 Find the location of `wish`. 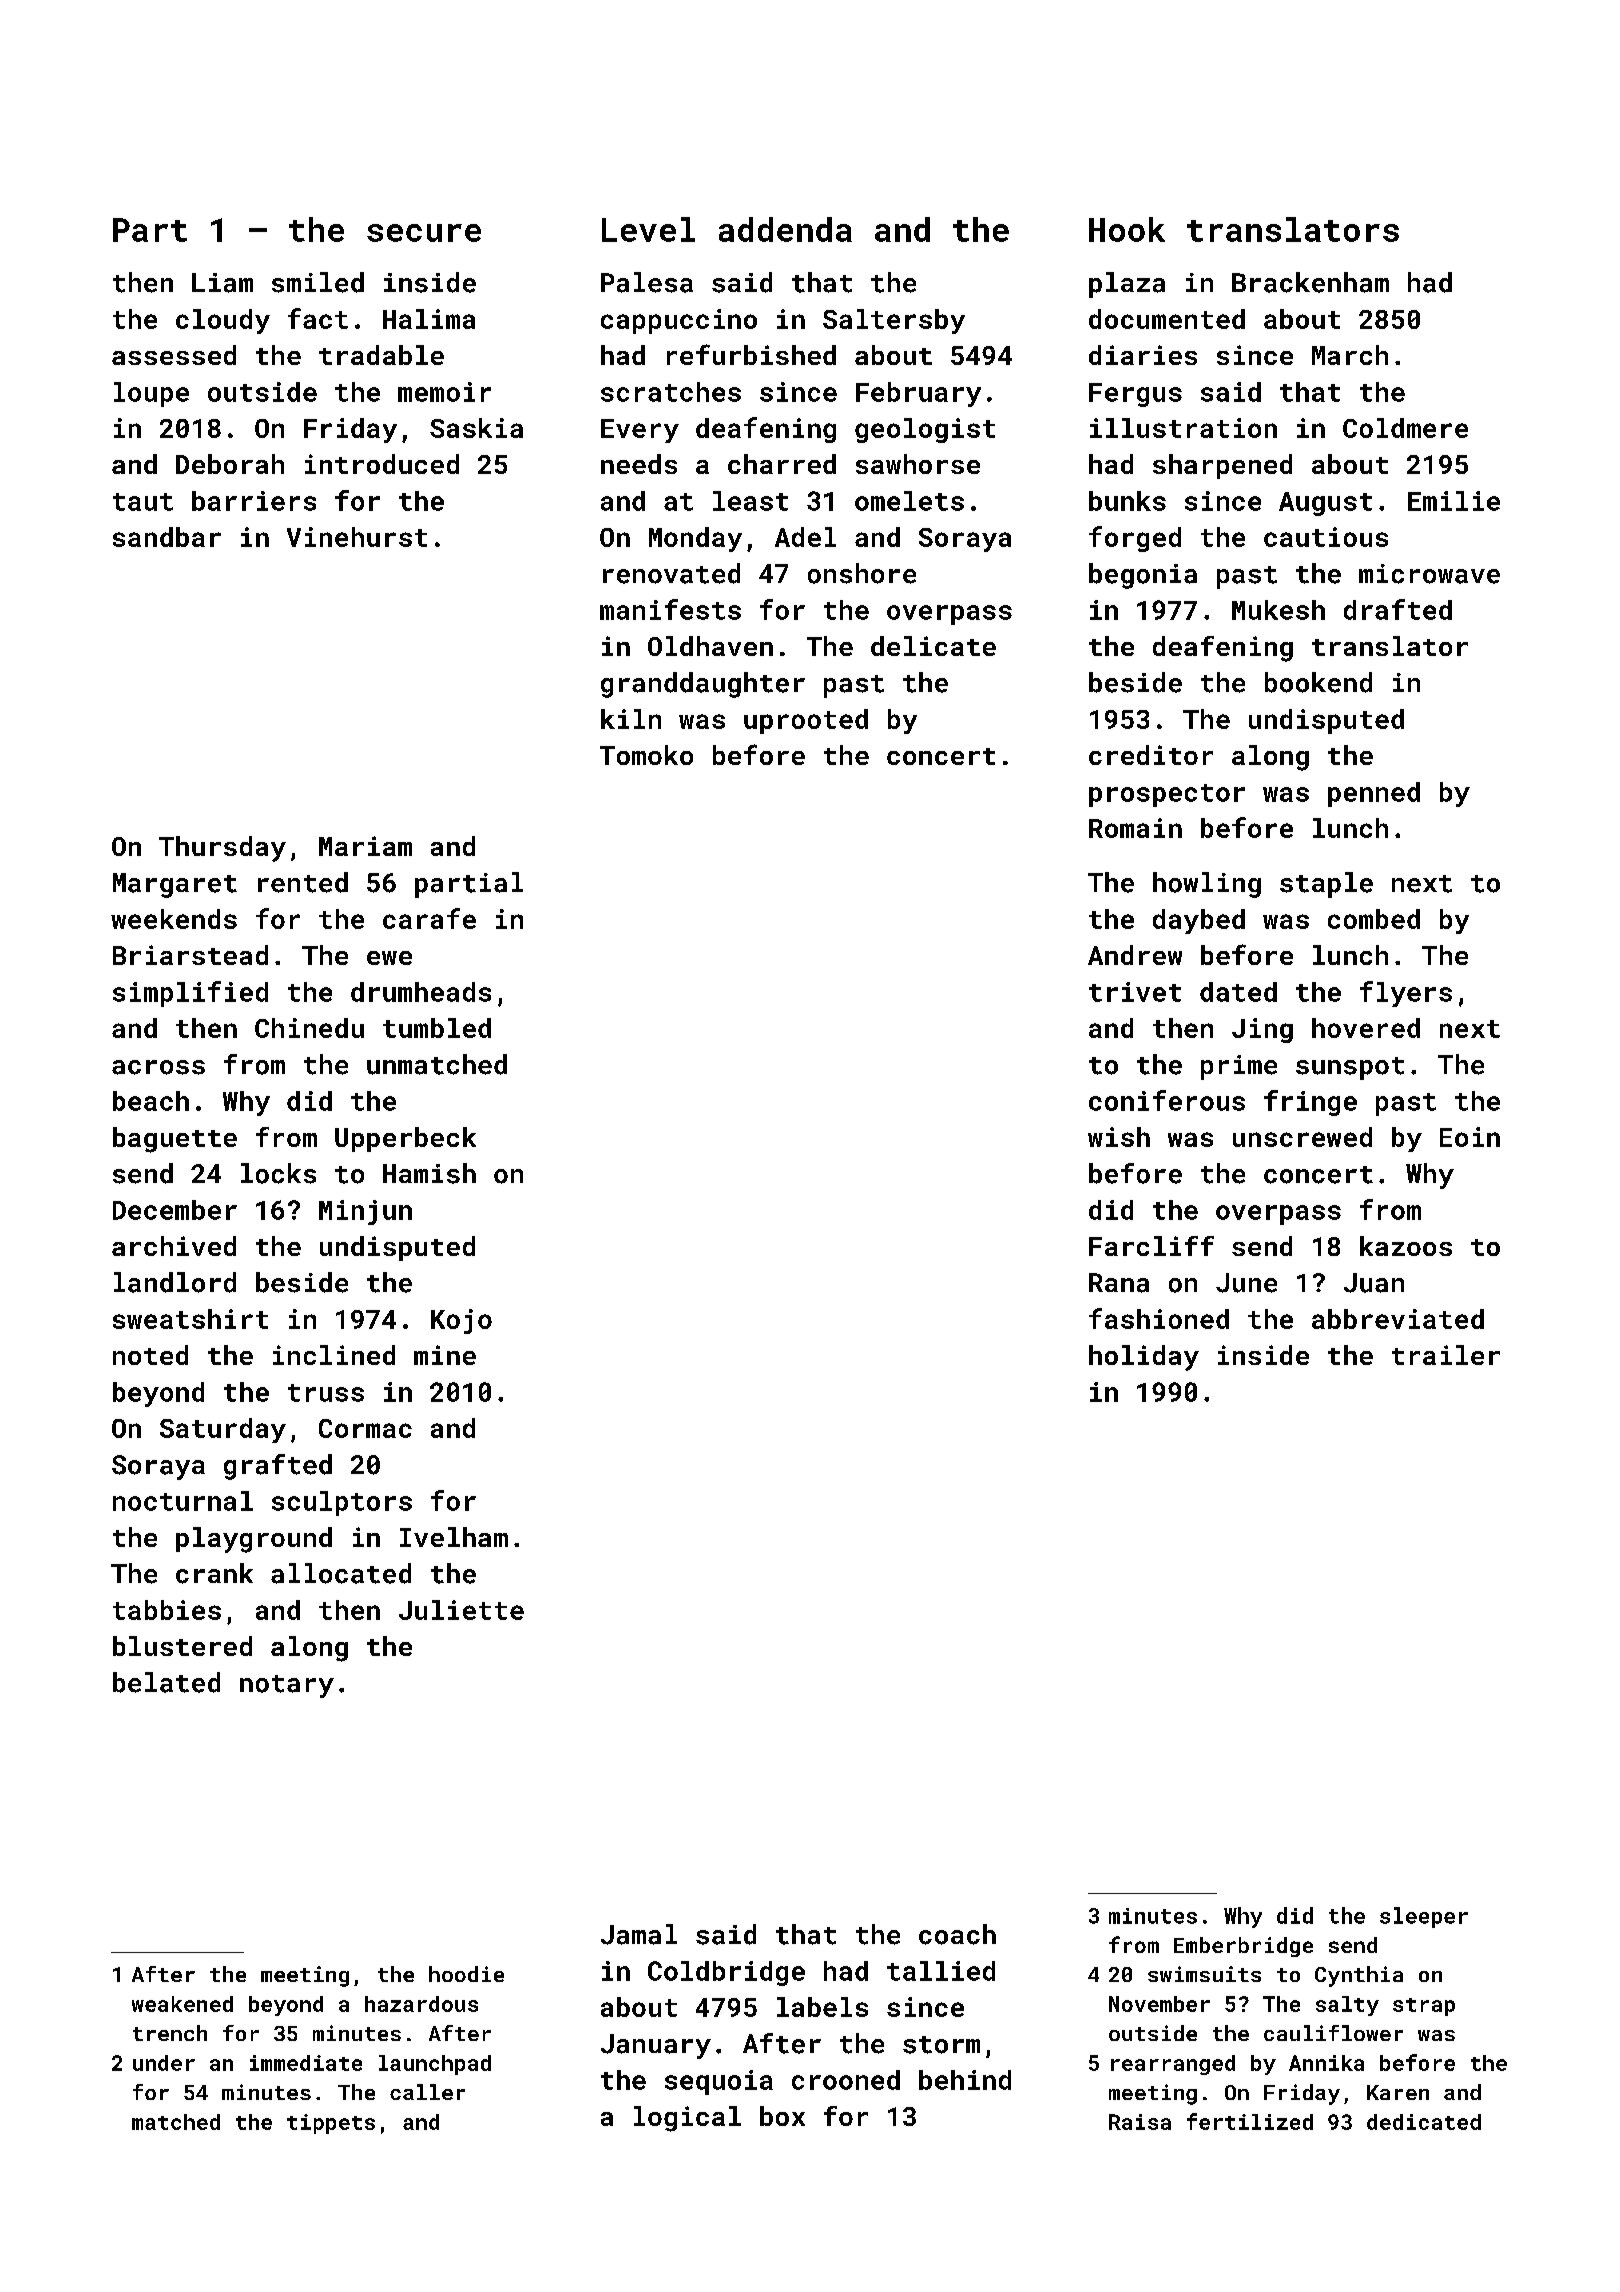

wish is located at coordinates (1119, 1137).
